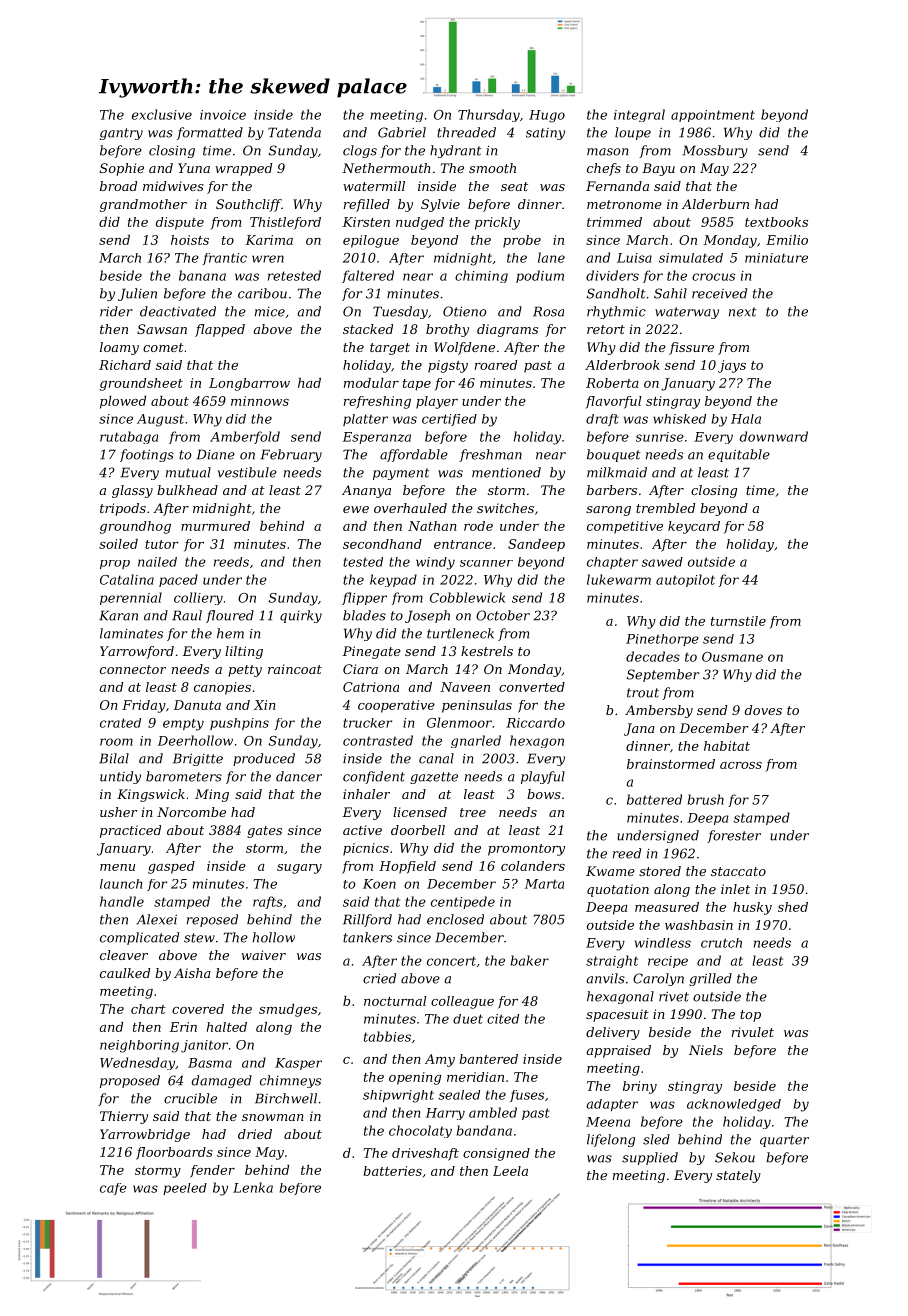  I want to click on downward, so click(774, 436).
